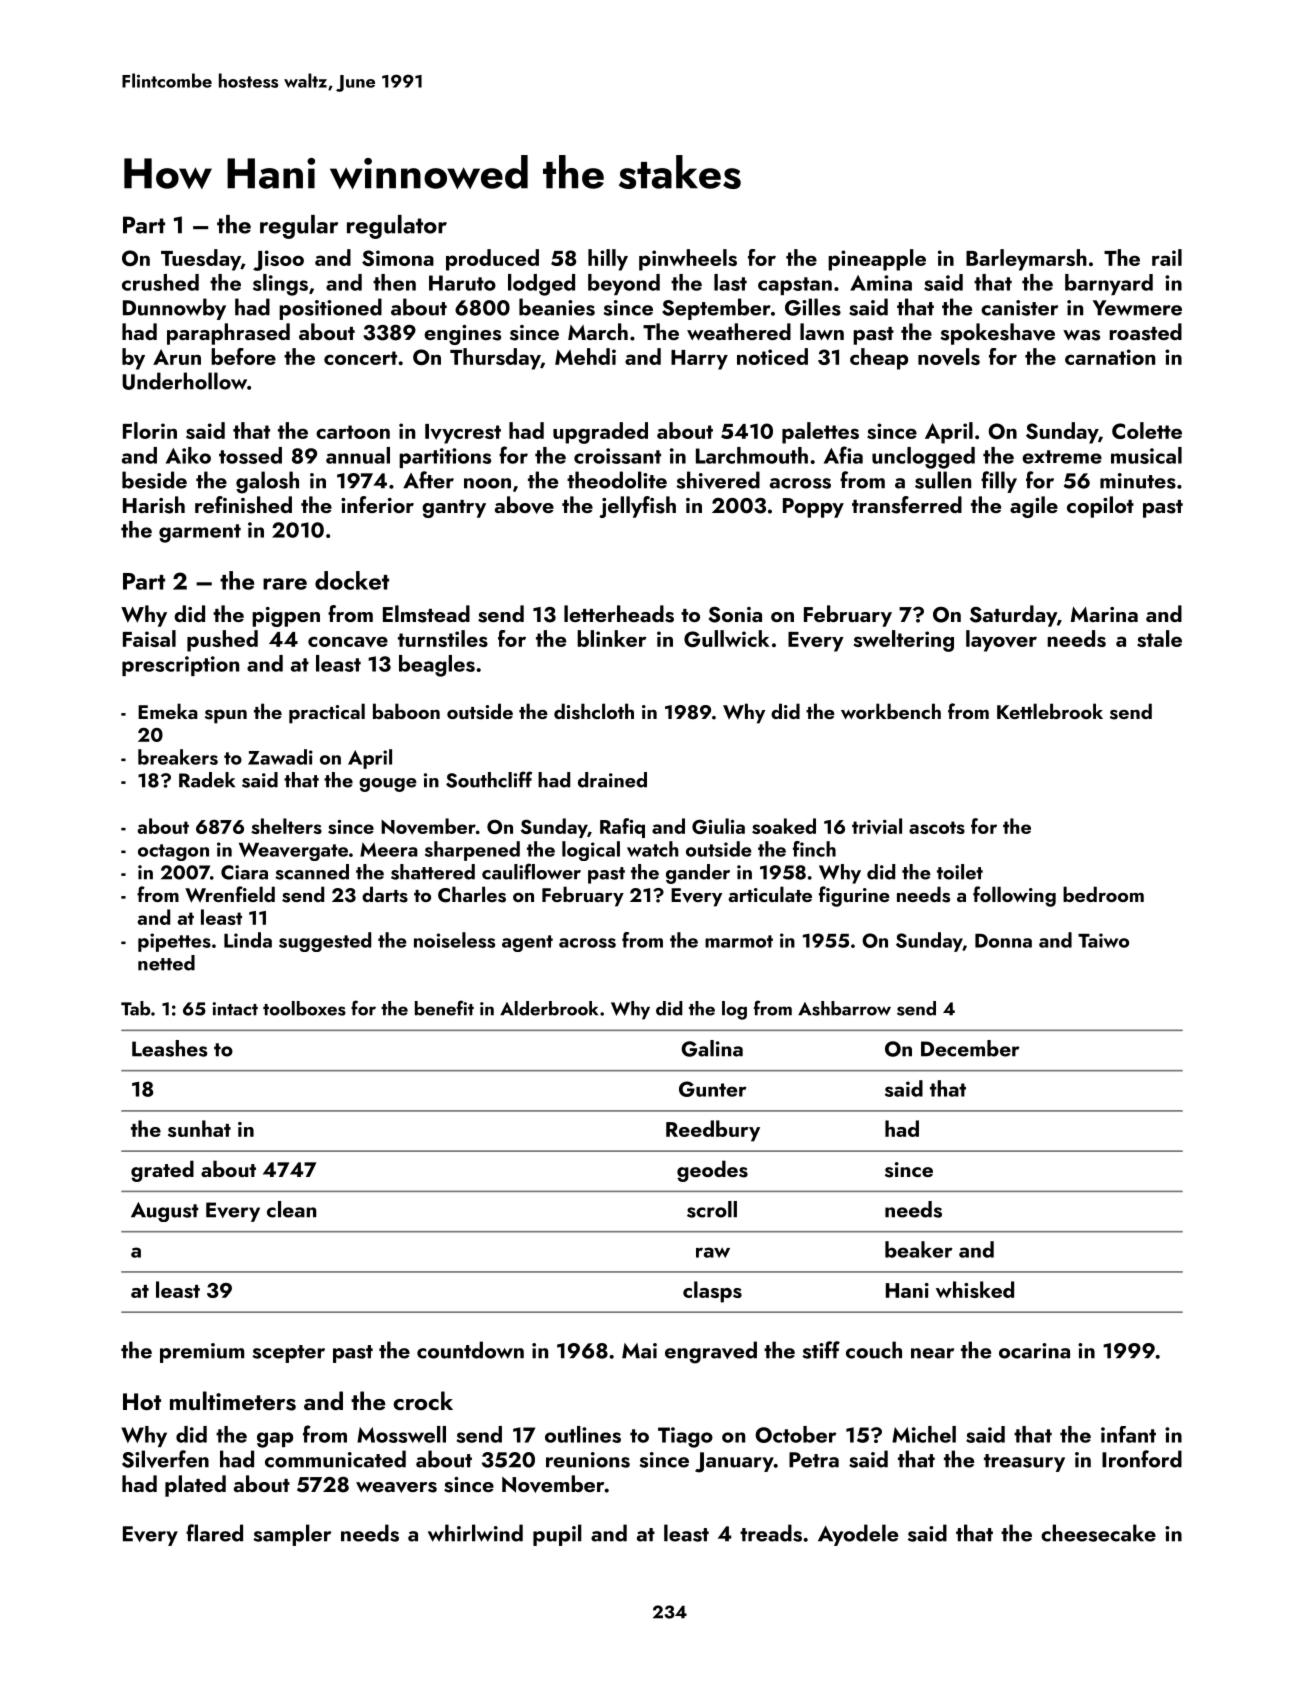 This screenshot has width=1304, height=1687. I want to click on cheesecake, so click(1098, 1533).
